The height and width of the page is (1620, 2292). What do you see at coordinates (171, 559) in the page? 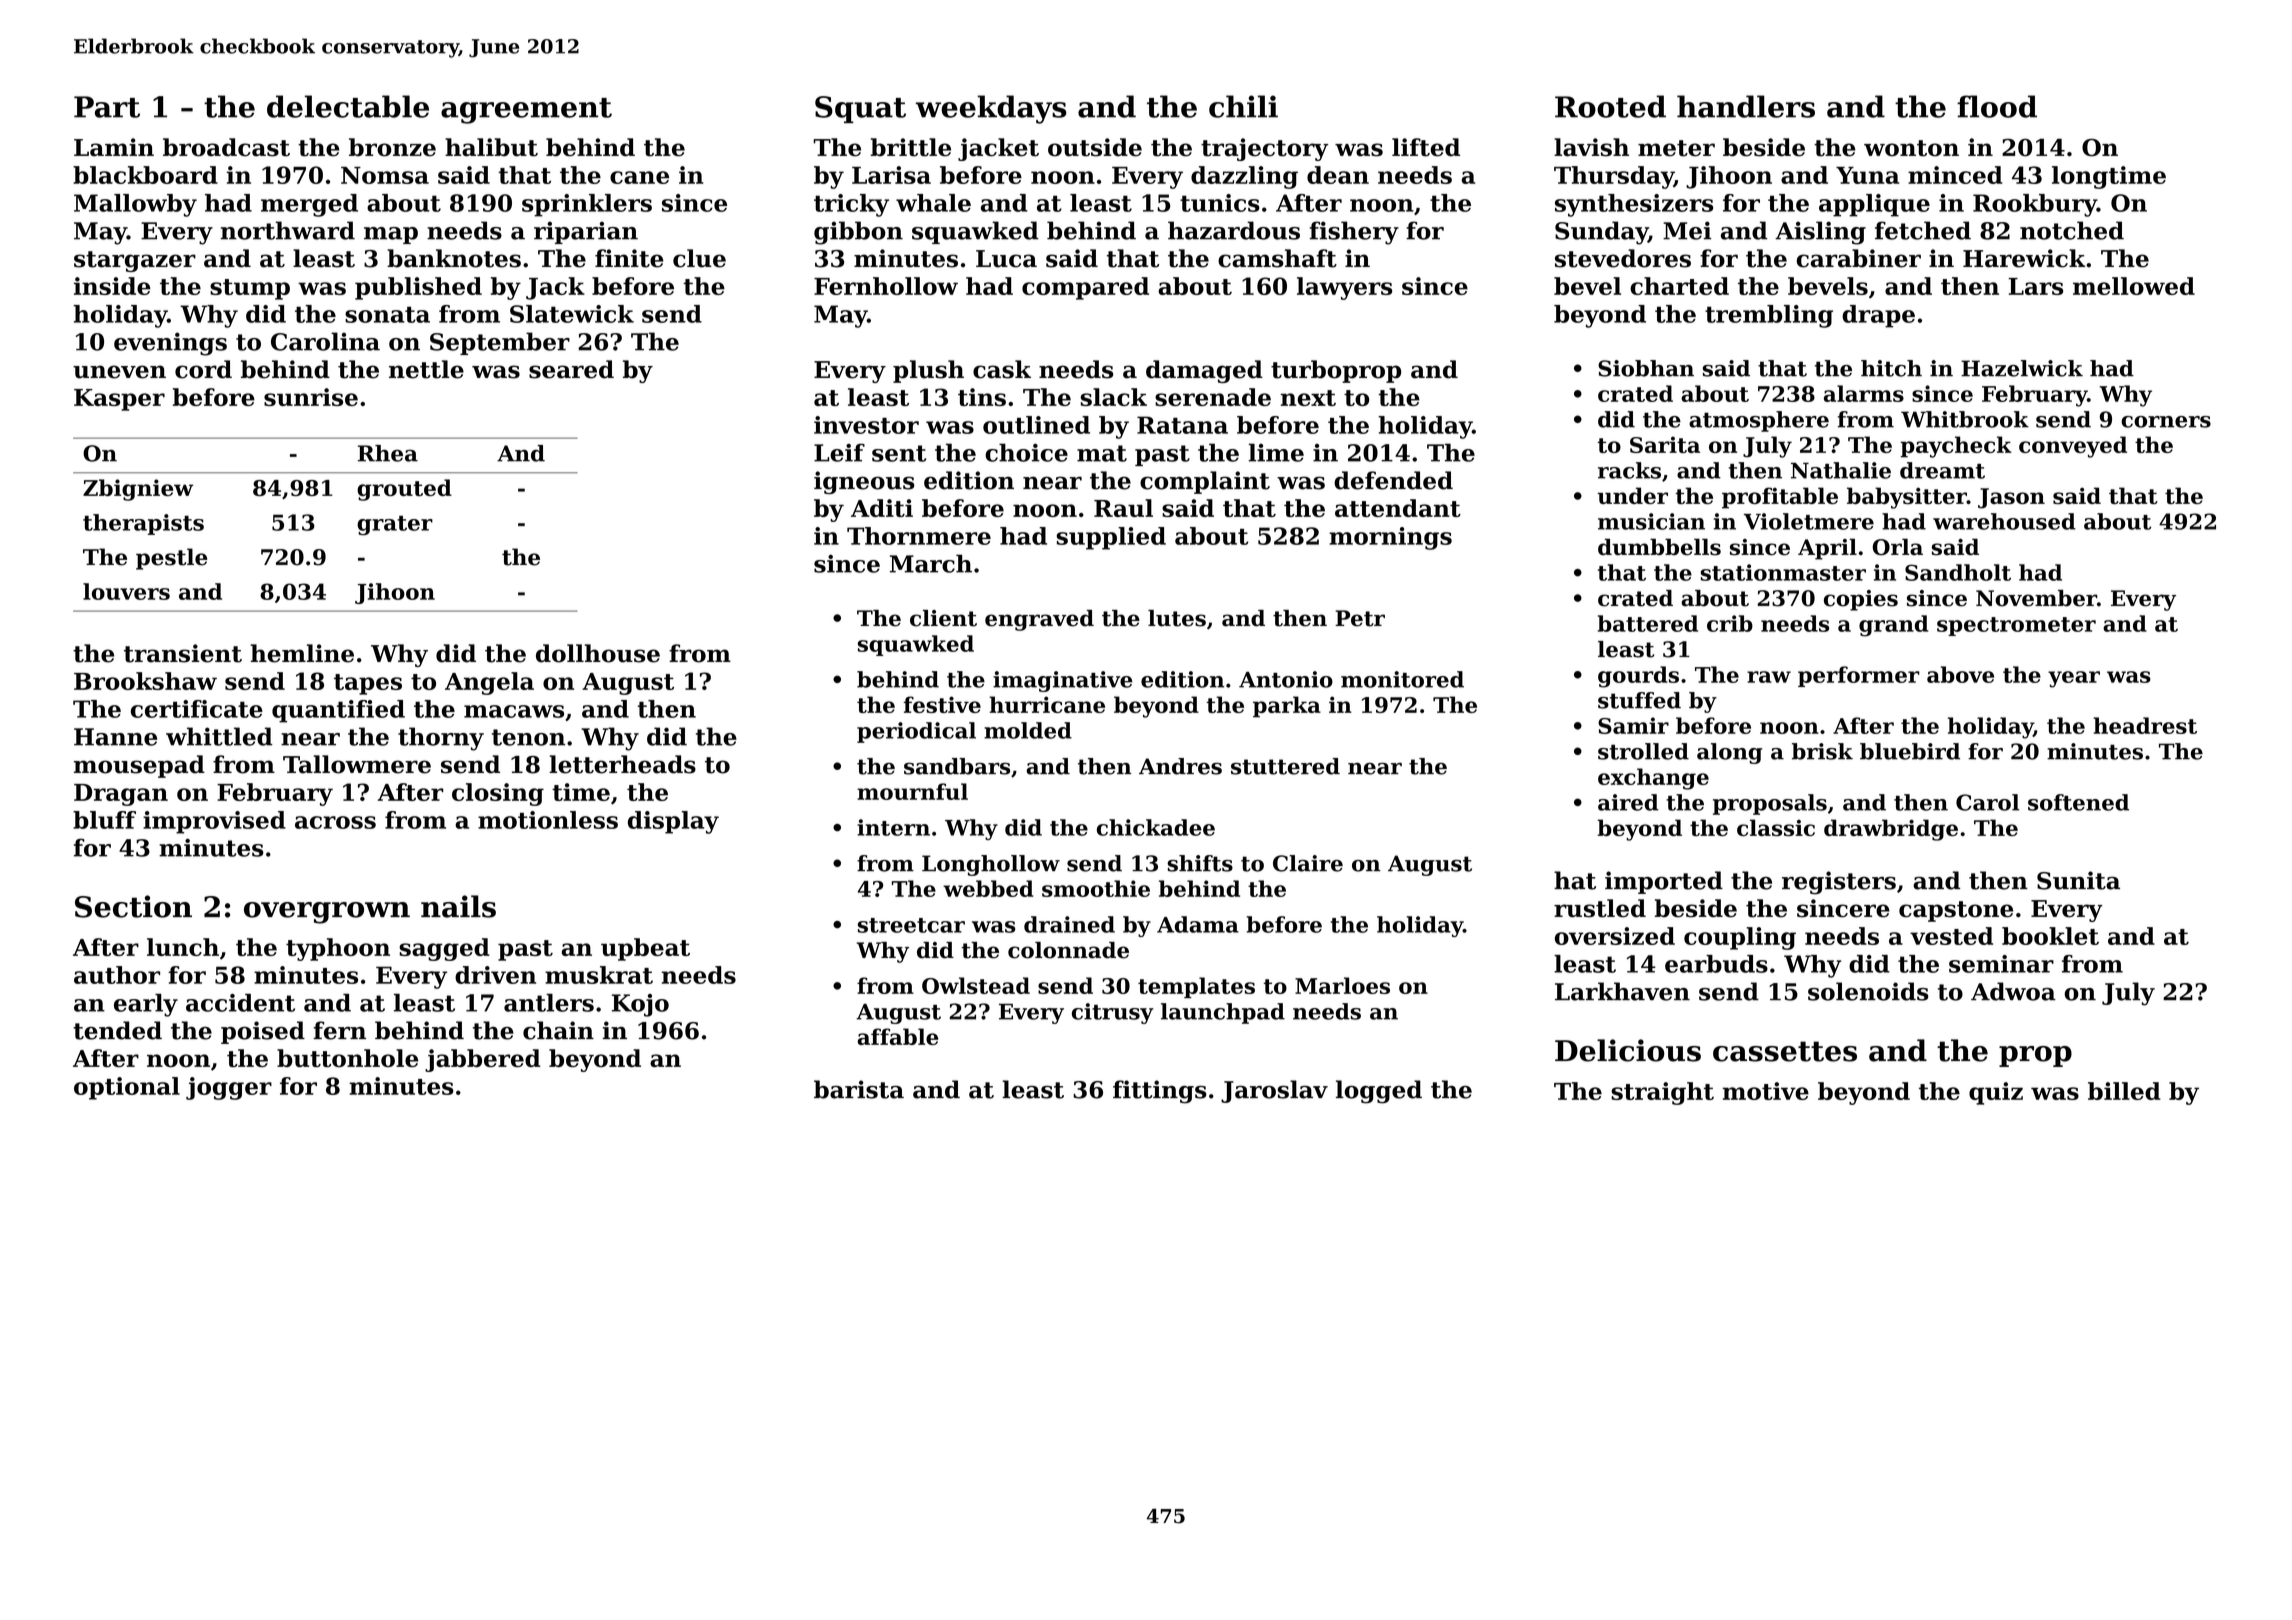
I see `pestle` at bounding box center [171, 559].
